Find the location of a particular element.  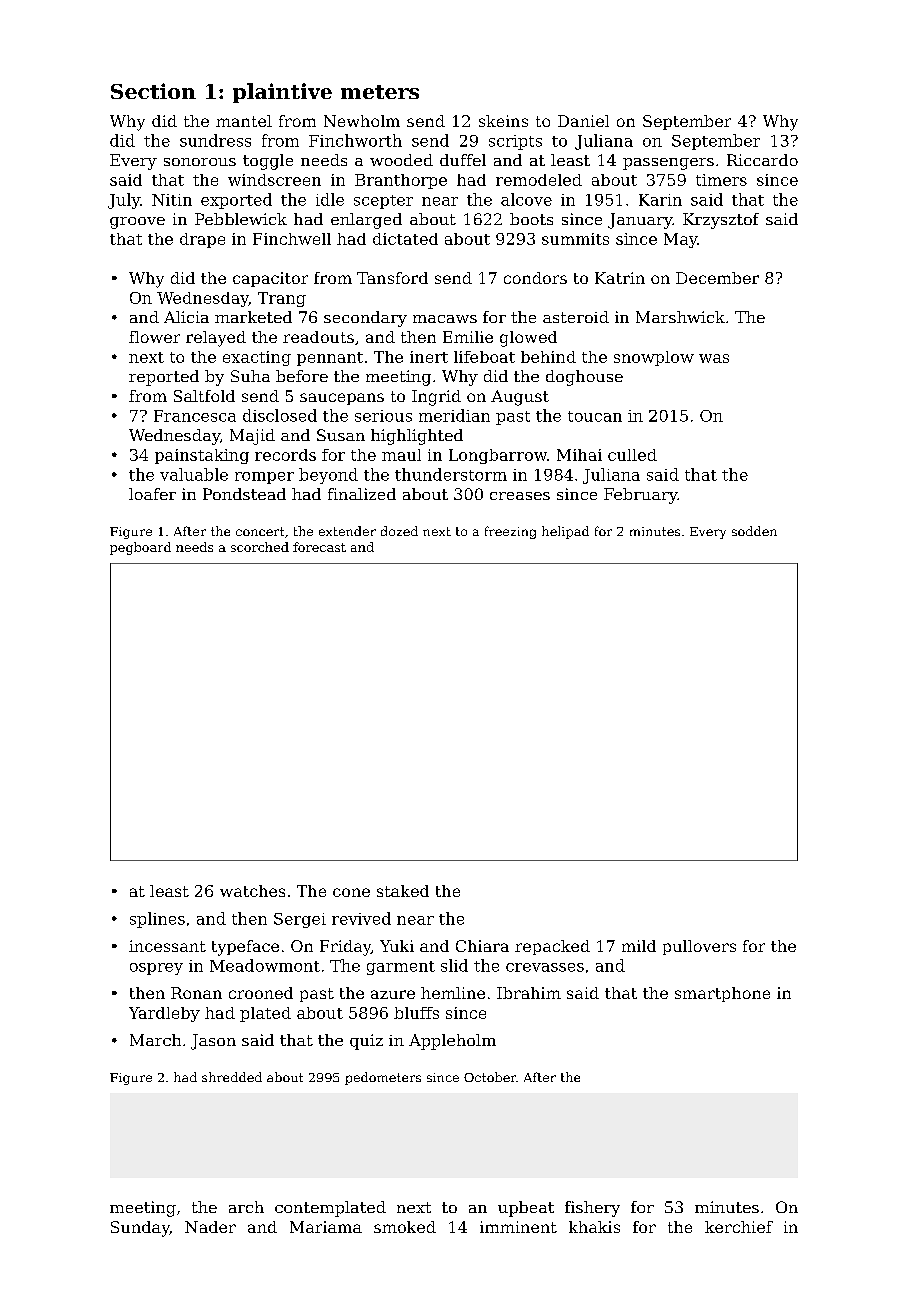

sodden is located at coordinates (754, 531).
